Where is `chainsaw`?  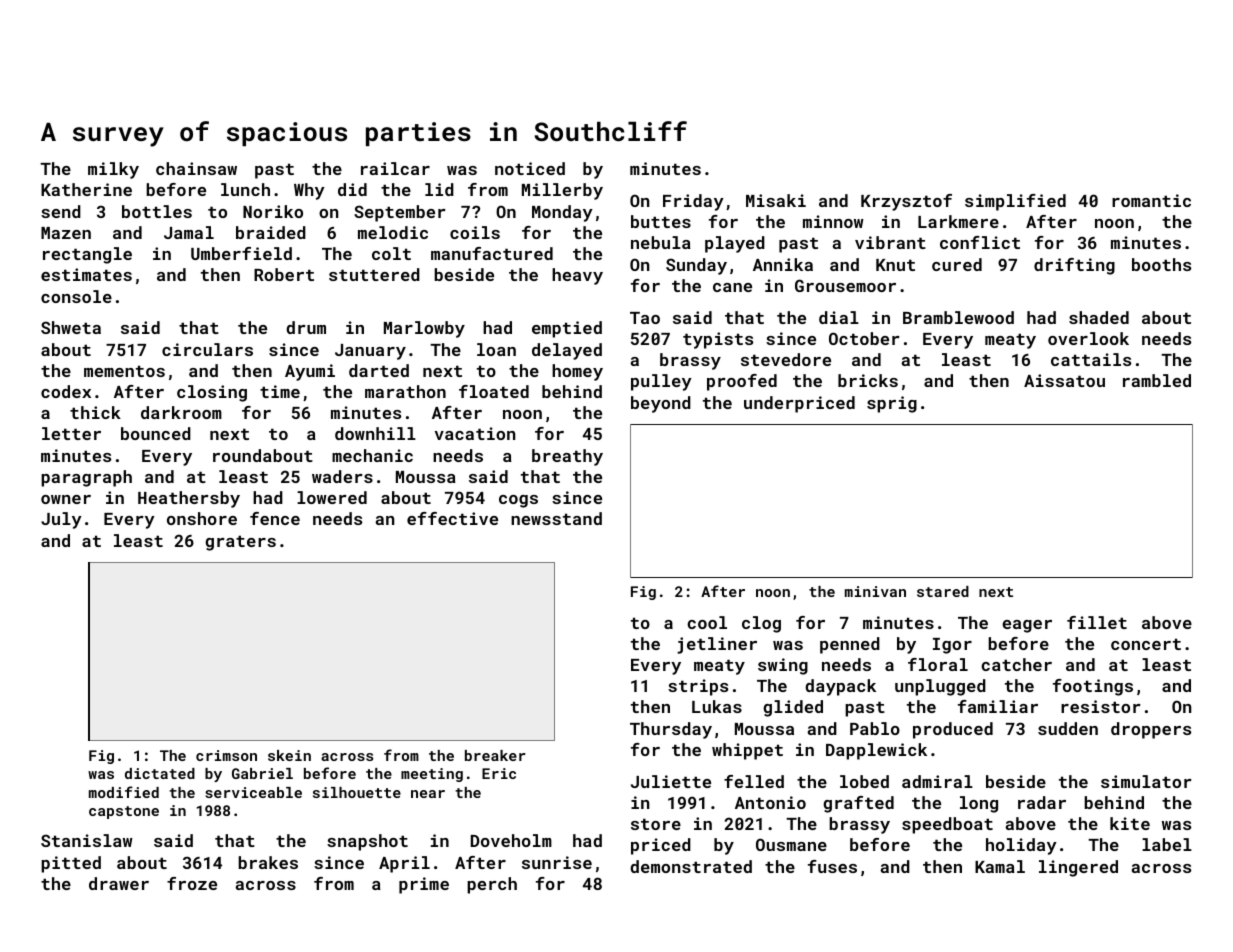
chainsaw is located at coordinates (196, 168).
